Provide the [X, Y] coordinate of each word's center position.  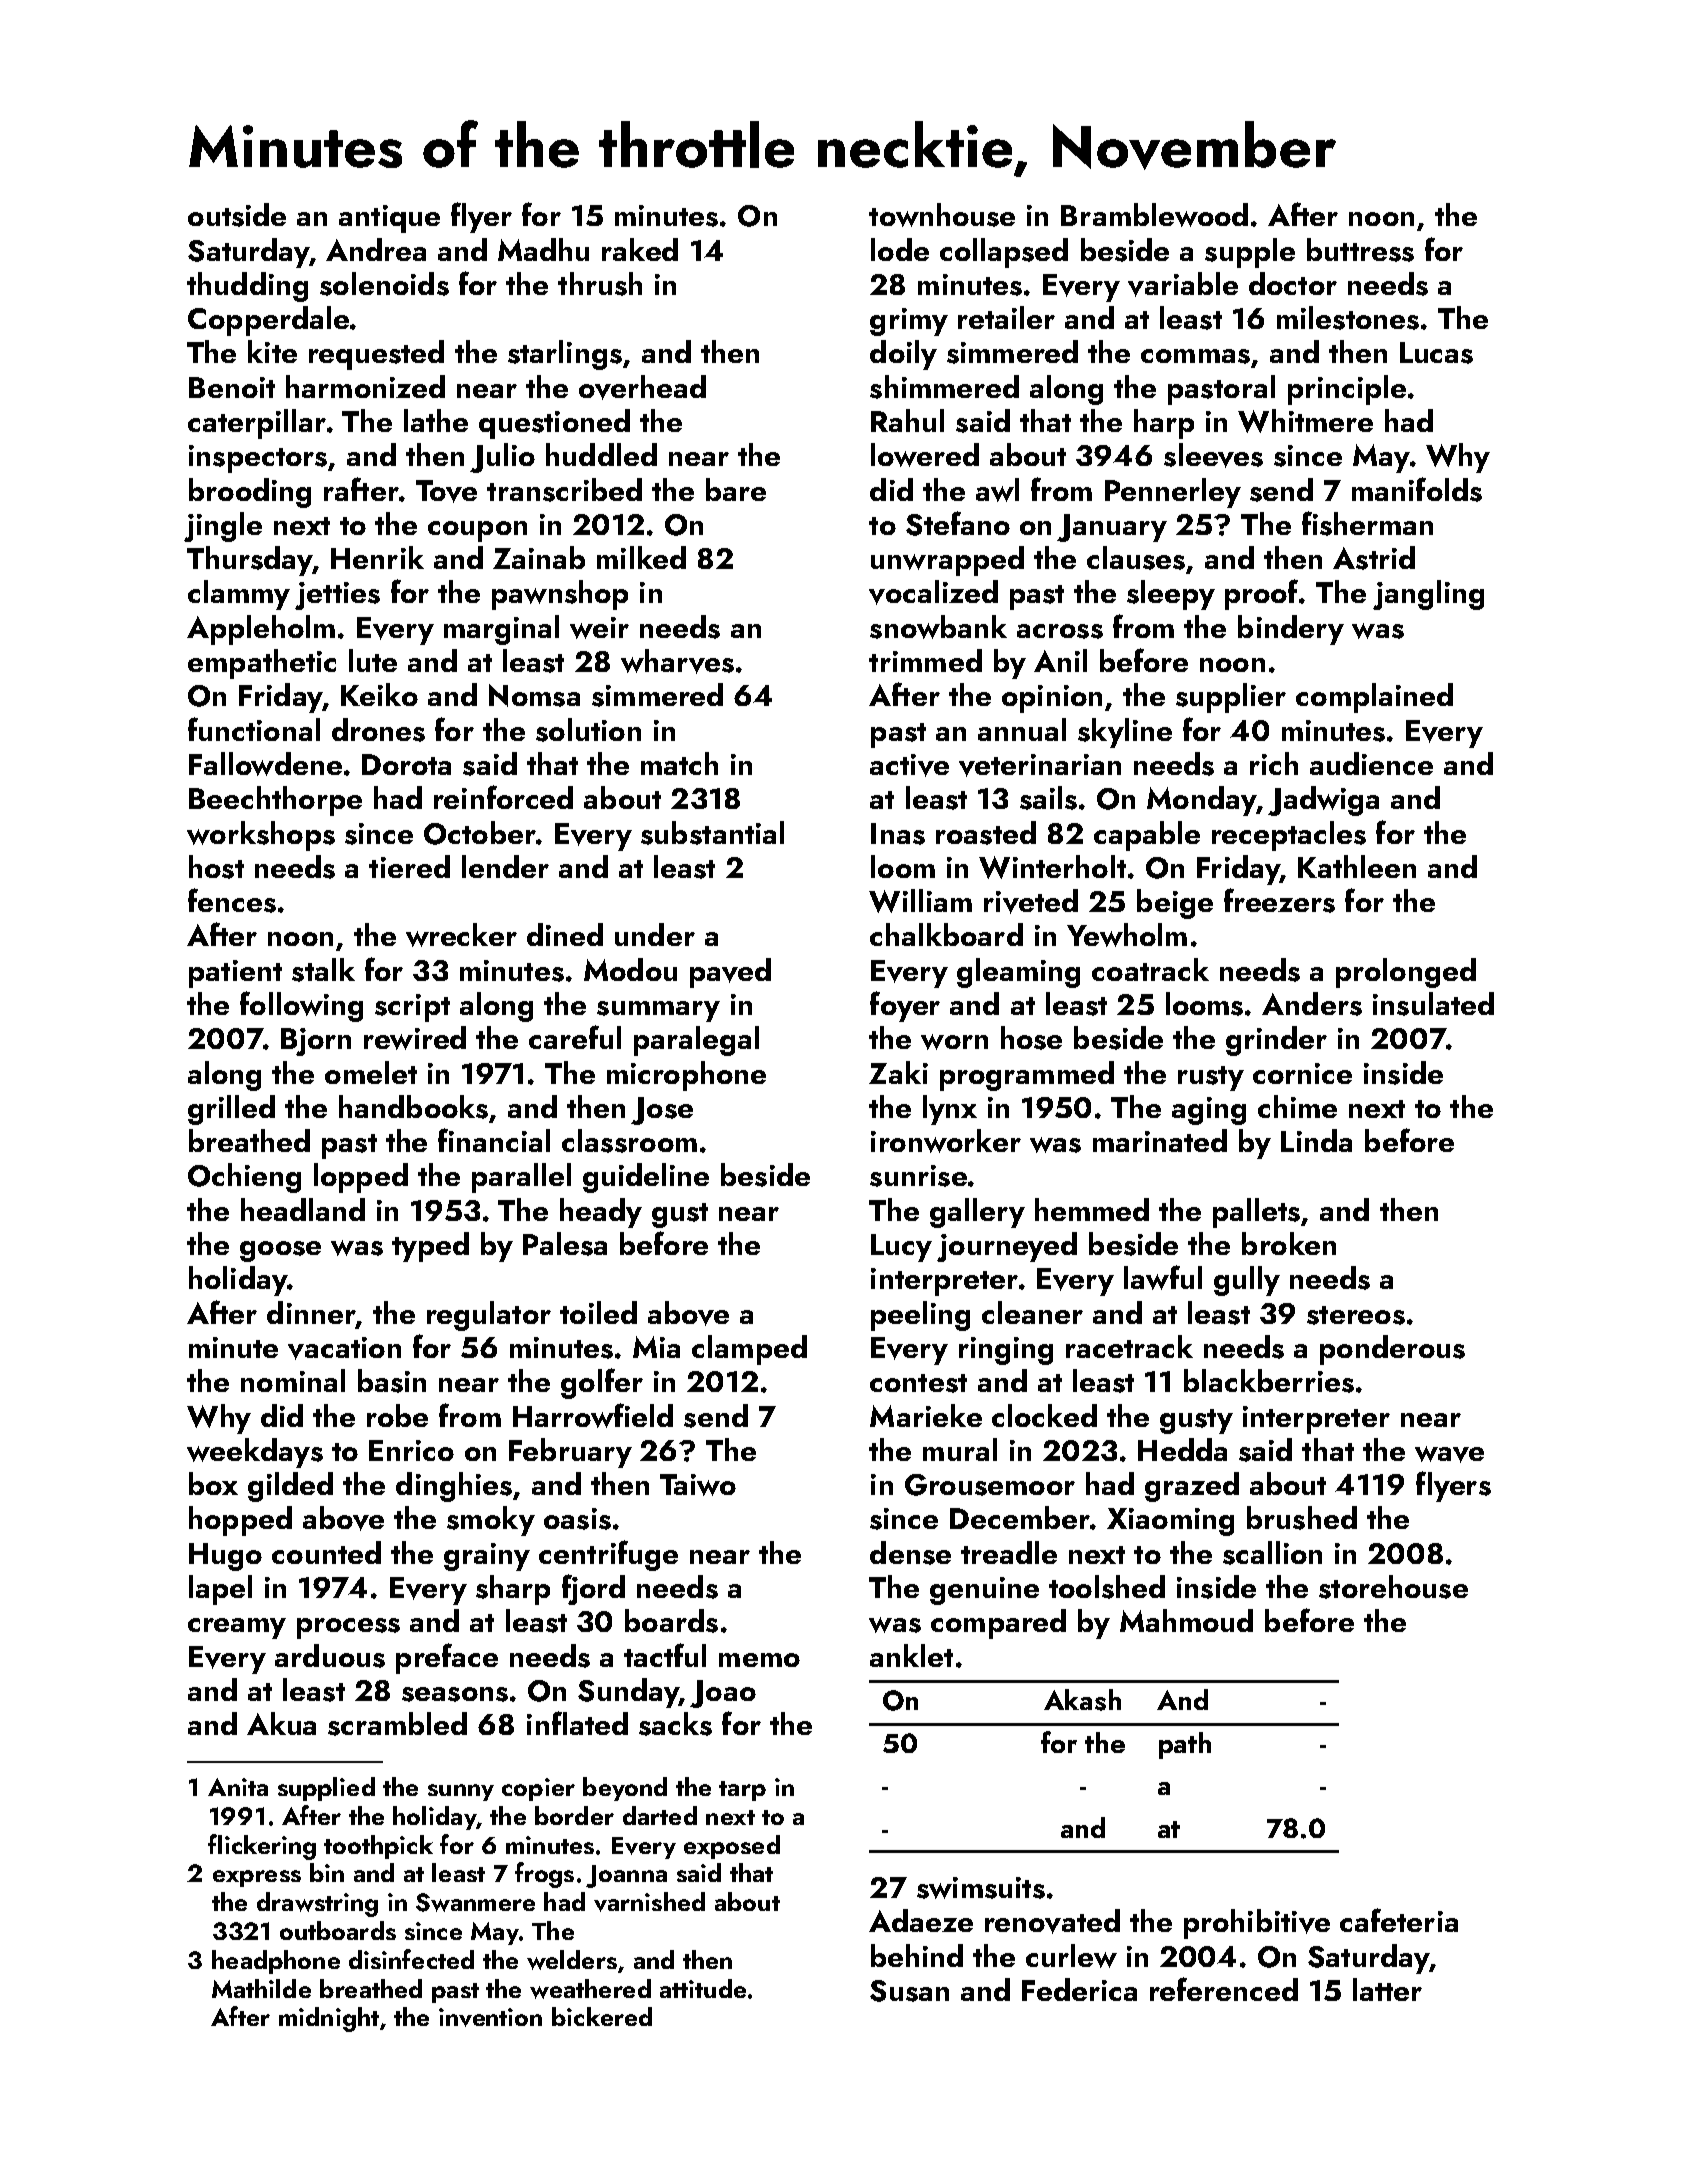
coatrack [1150, 969]
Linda [1316, 1140]
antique [389, 219]
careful [575, 1037]
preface [447, 1658]
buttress [1360, 250]
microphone [686, 1076]
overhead [642, 387]
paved [730, 973]
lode [900, 249]
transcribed [564, 490]
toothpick [378, 1847]
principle [1347, 390]
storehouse [1393, 1587]
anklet [911, 1655]
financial [494, 1140]
